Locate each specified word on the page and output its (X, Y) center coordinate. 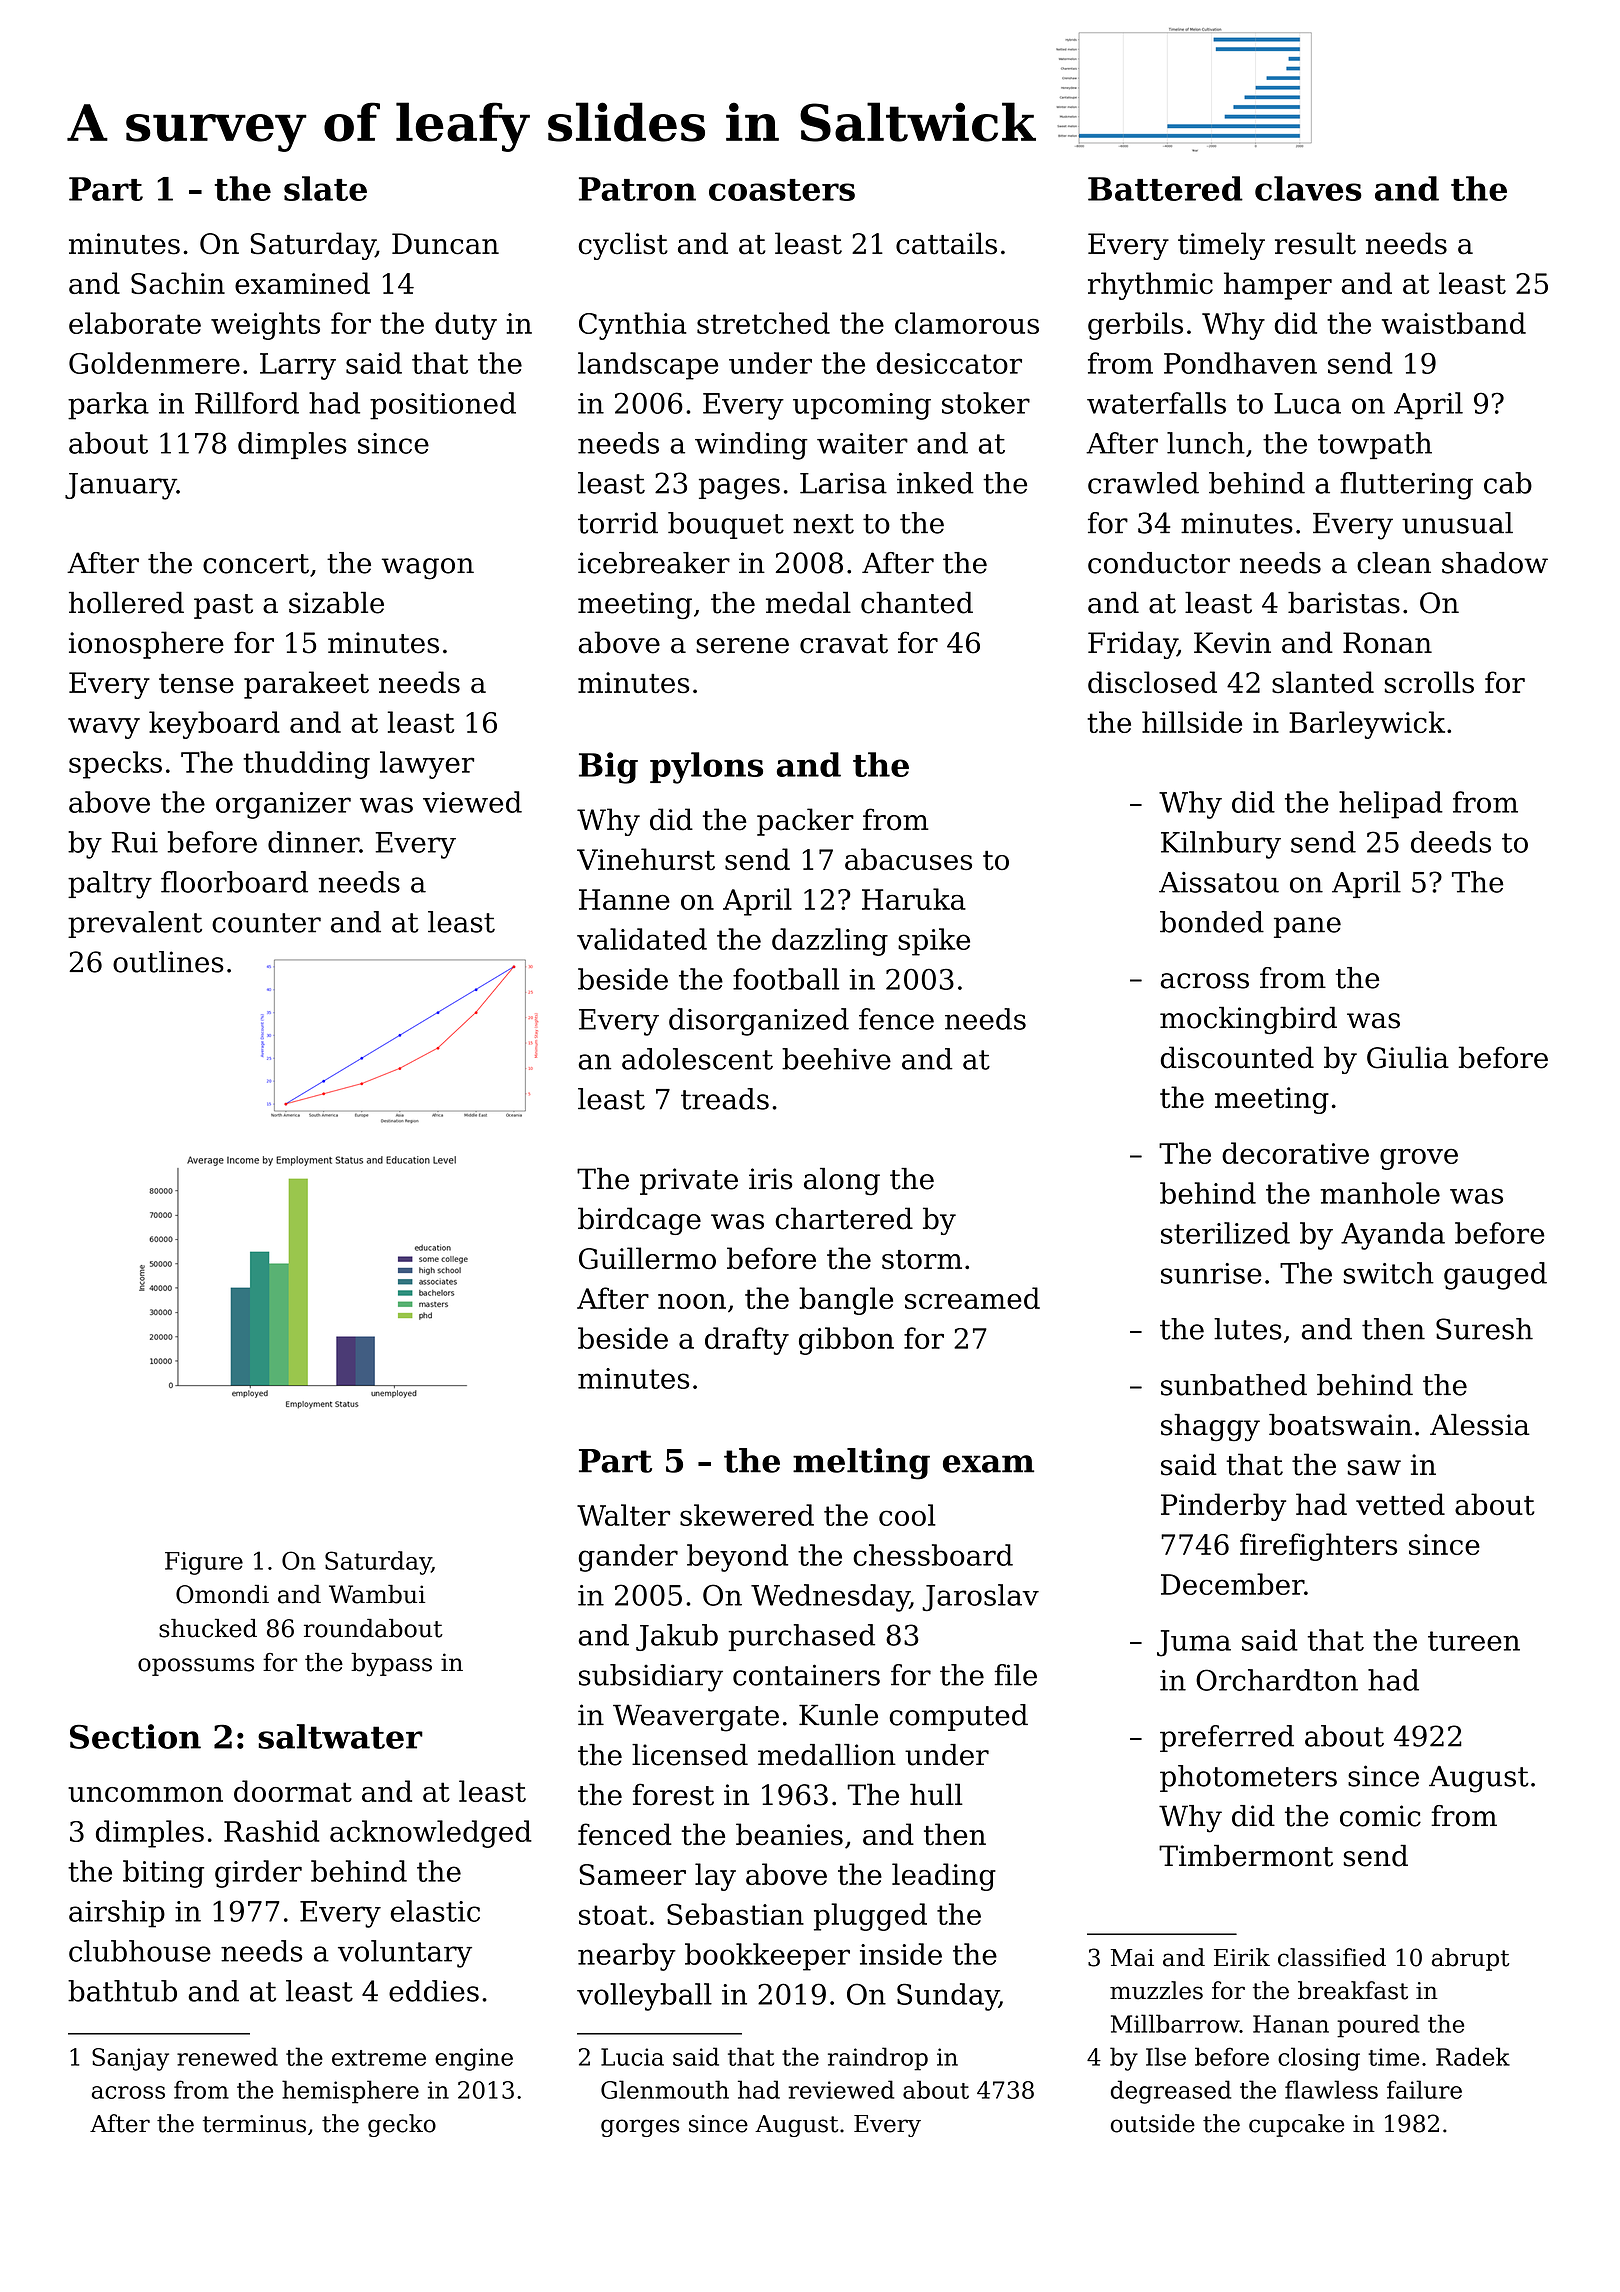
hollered (126, 603)
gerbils (1135, 326)
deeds (1451, 842)
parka (108, 406)
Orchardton (1277, 1680)
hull (936, 1794)
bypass (391, 1664)
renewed (227, 2056)
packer (805, 822)
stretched (763, 323)
